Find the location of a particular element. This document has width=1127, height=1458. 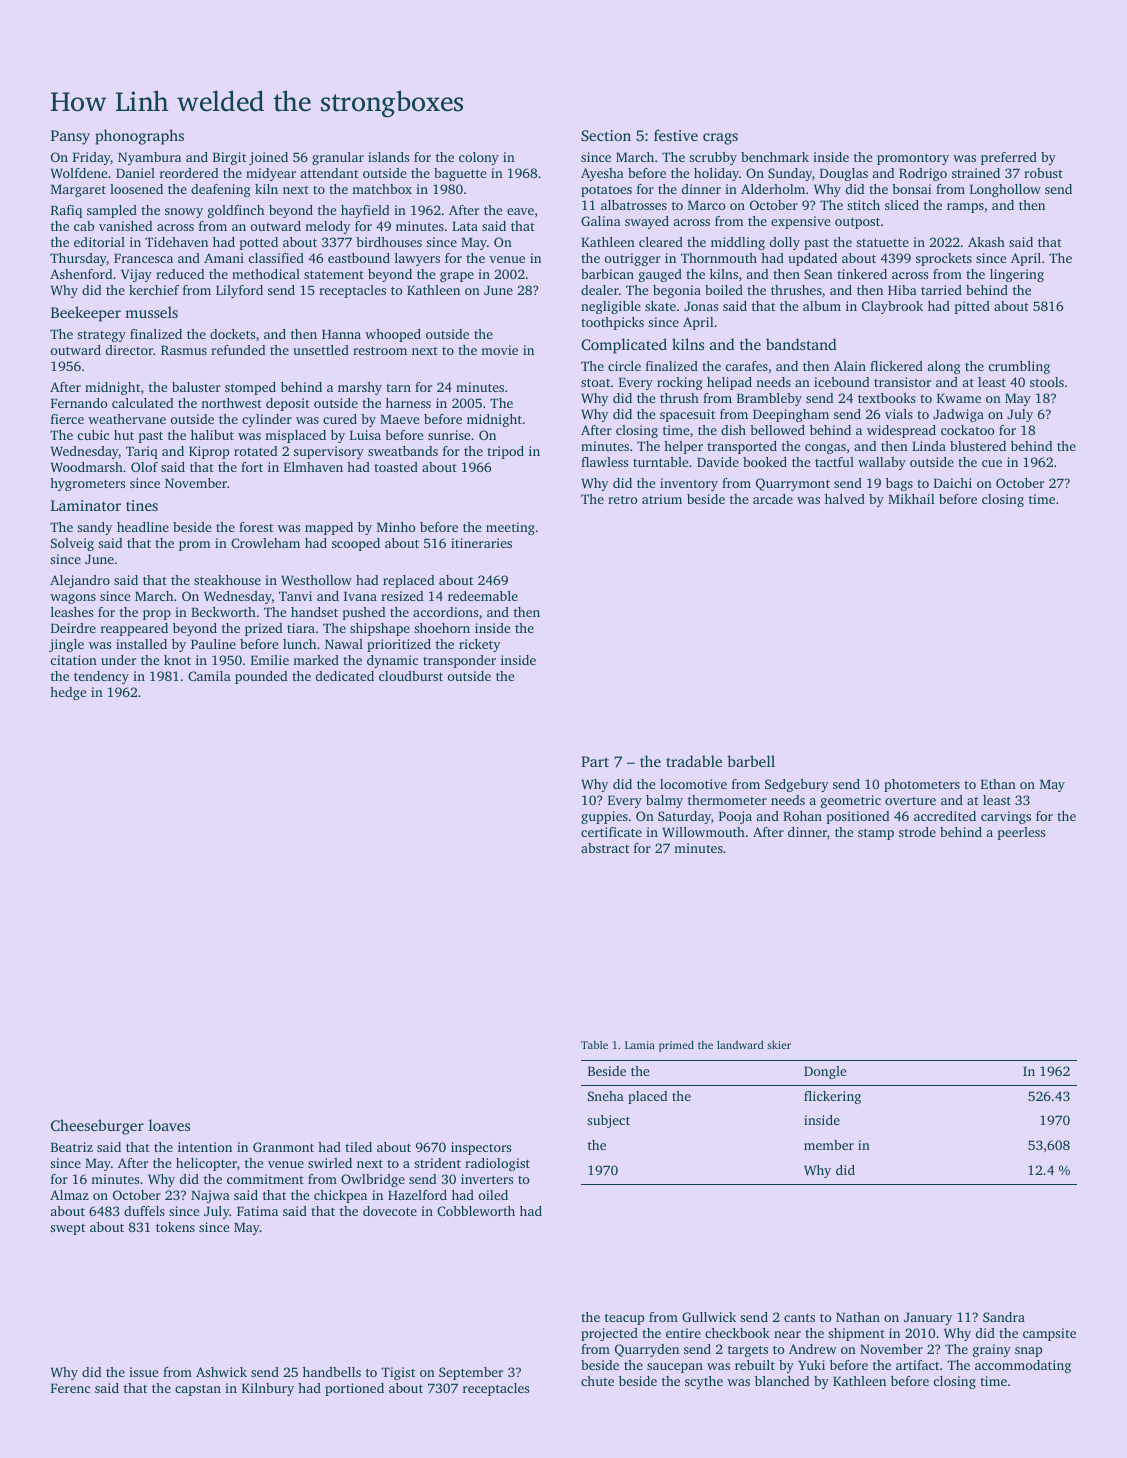

photometers is located at coordinates (922, 785).
